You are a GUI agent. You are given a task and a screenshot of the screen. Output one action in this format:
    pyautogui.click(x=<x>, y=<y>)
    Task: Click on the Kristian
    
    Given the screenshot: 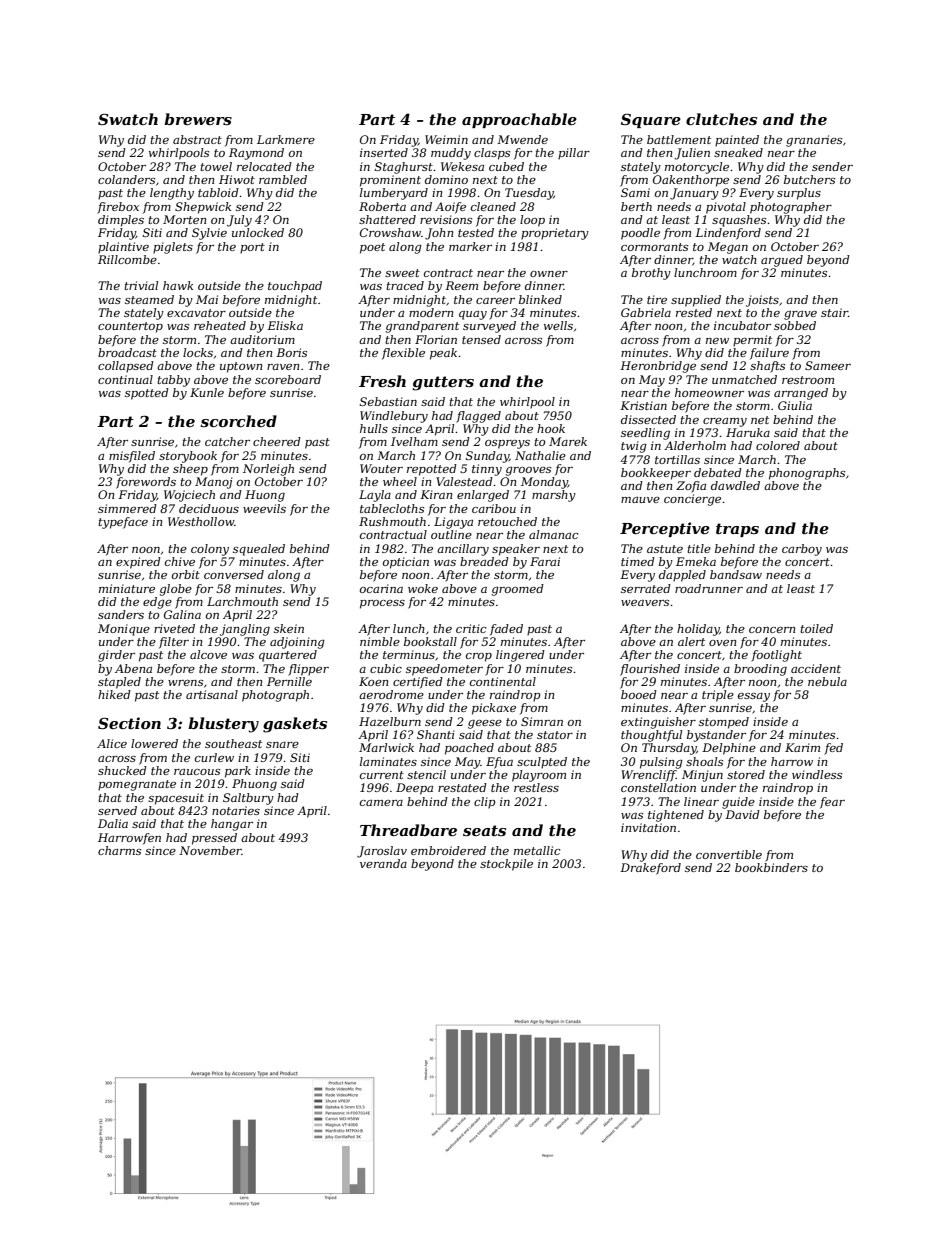 What is the action you would take?
    pyautogui.click(x=643, y=405)
